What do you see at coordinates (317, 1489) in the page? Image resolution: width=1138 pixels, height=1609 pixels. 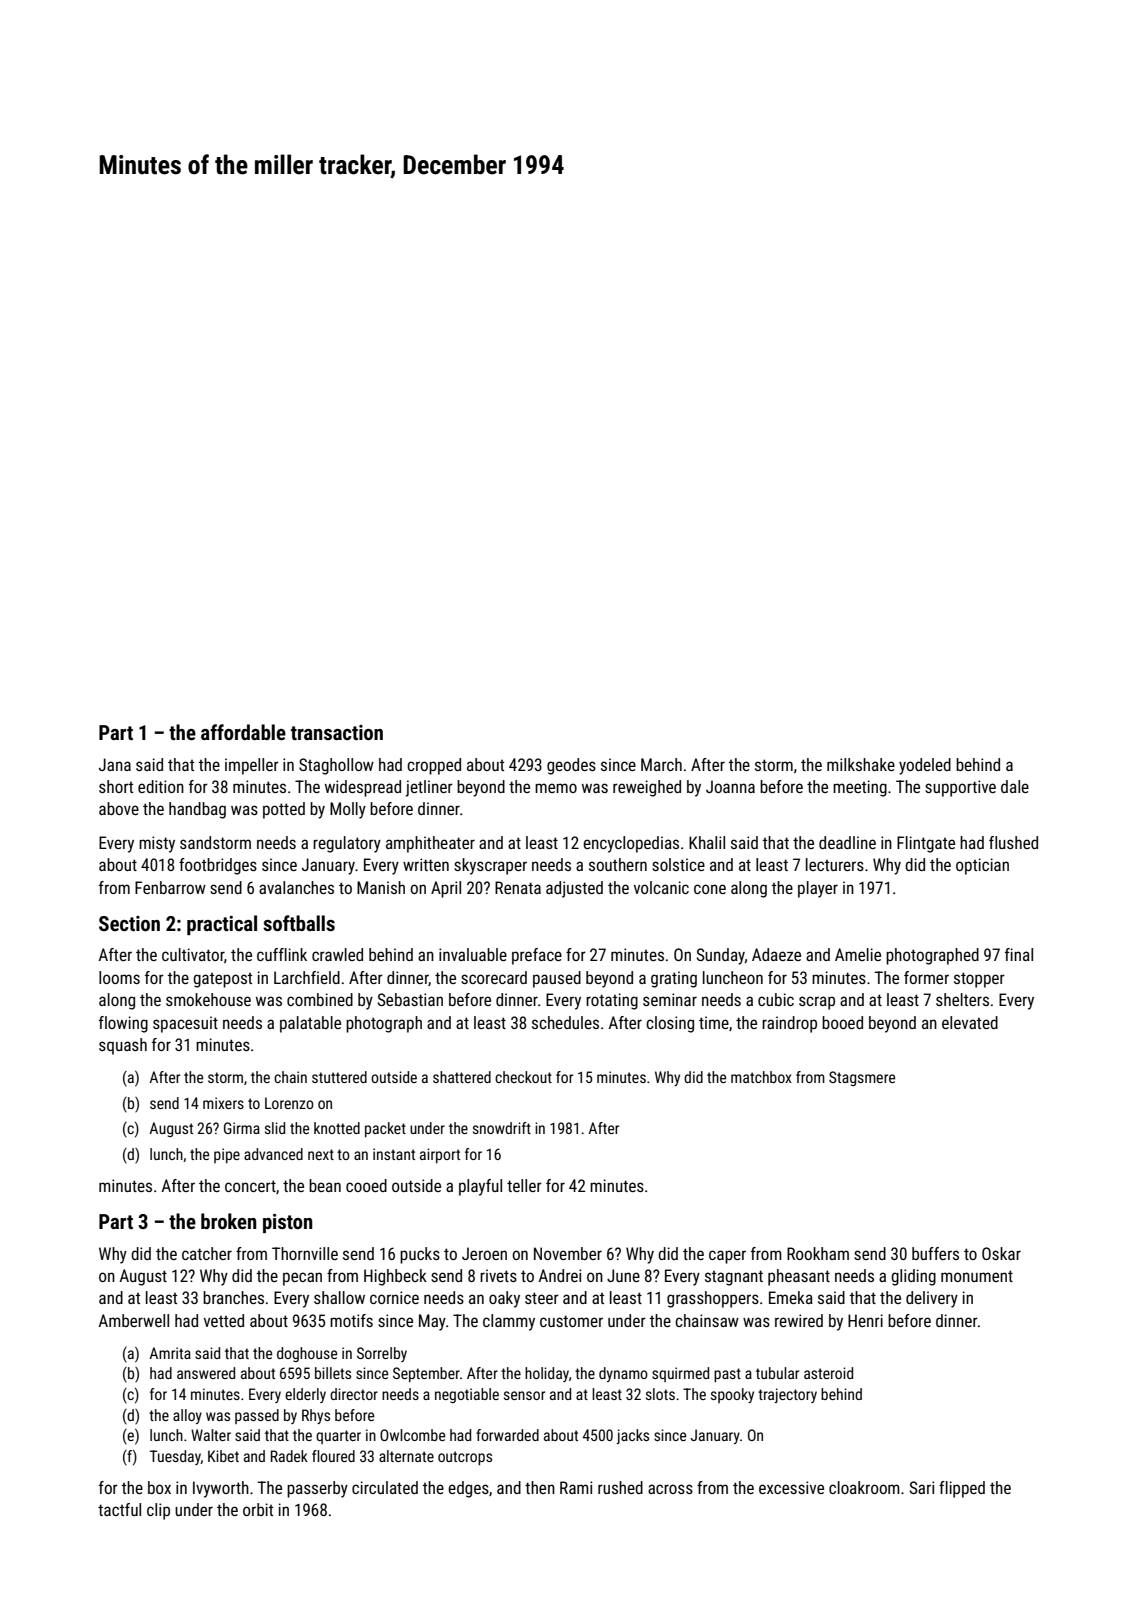 I see `passerby` at bounding box center [317, 1489].
